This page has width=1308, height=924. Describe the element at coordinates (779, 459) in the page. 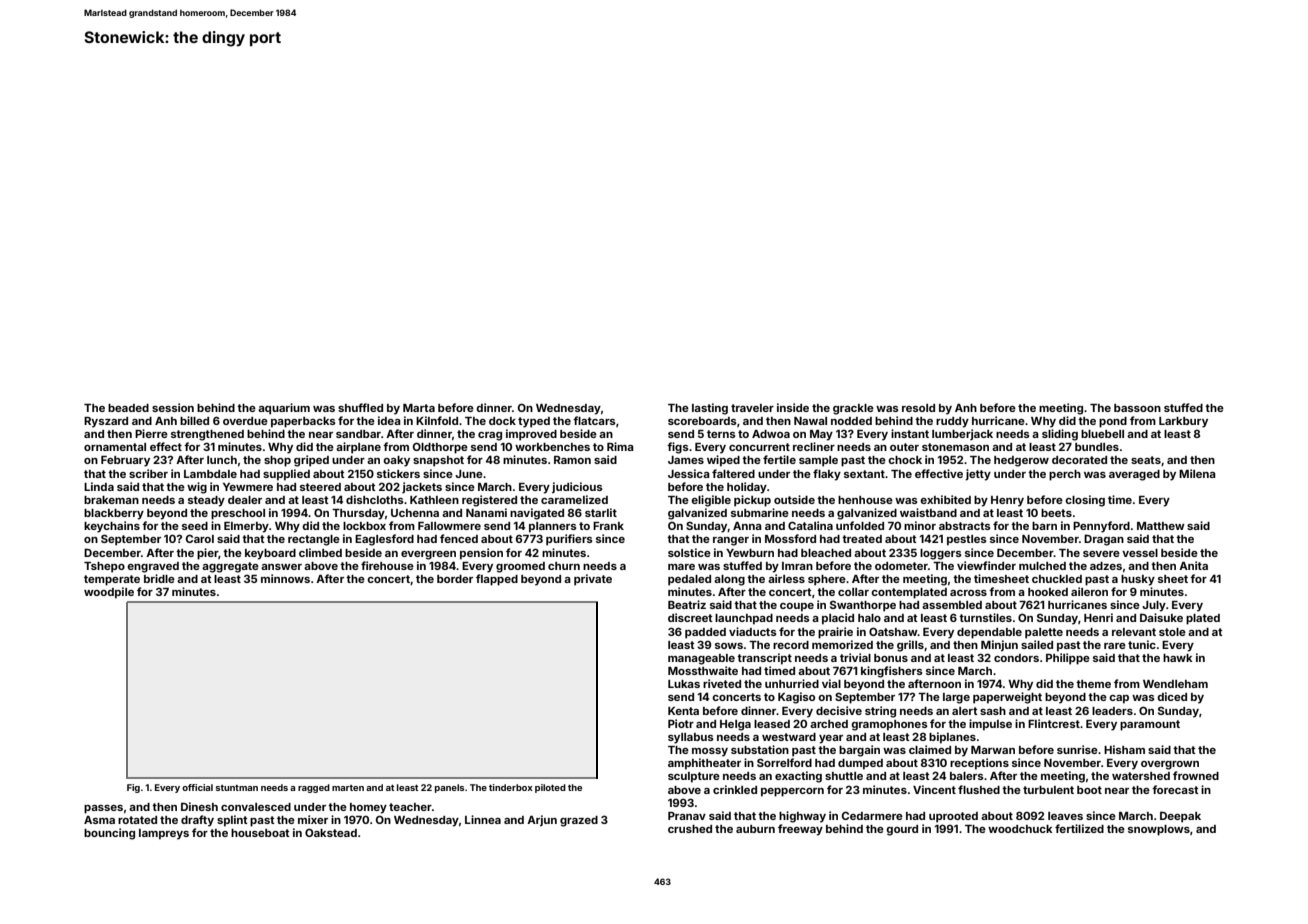

I see `fertile` at that location.
